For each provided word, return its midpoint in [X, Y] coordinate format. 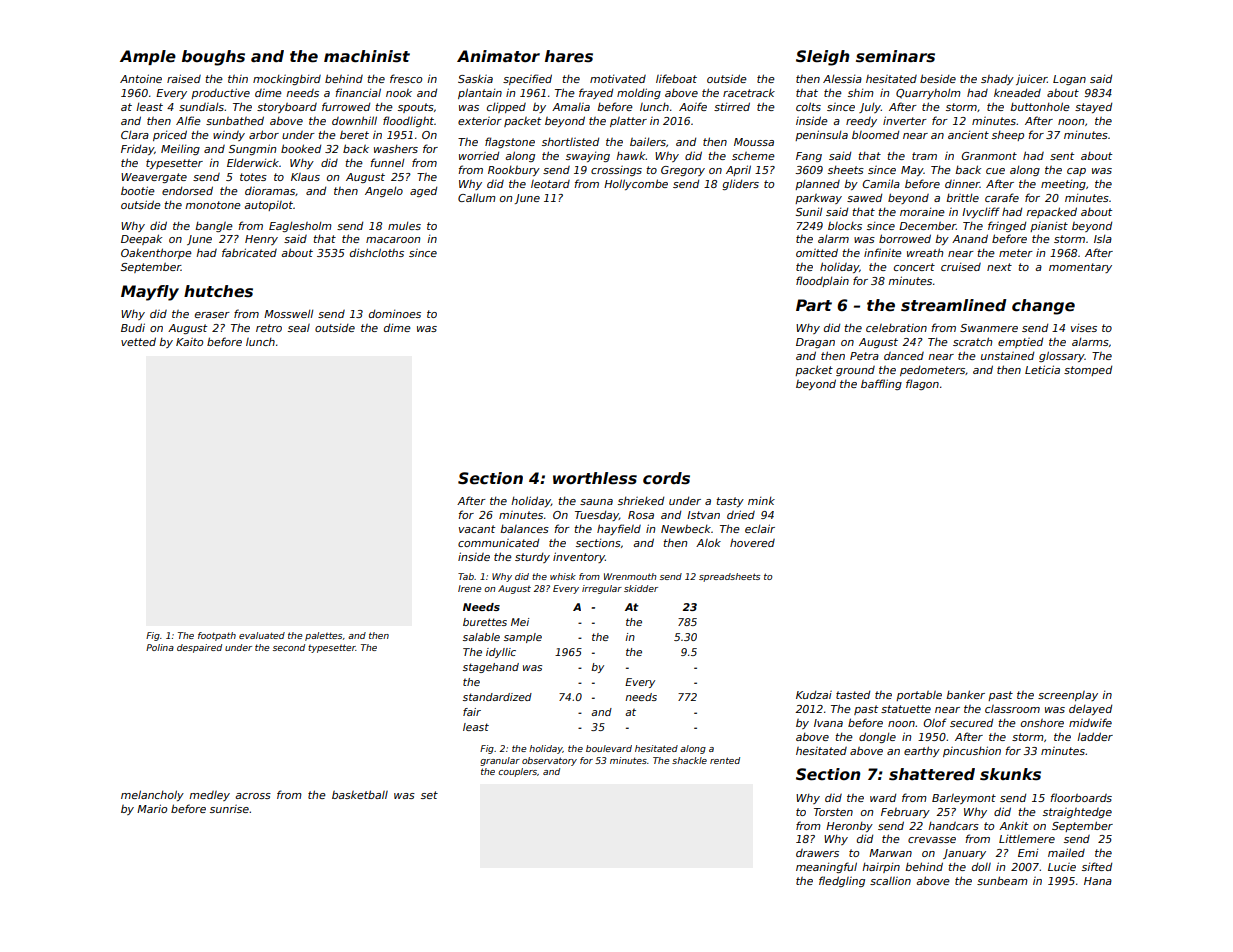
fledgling [842, 881]
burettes [485, 622]
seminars [895, 56]
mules [404, 225]
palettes [323, 636]
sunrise [229, 809]
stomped [1088, 370]
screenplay [1068, 696]
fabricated [249, 252]
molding [639, 93]
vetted [138, 341]
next [999, 267]
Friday [137, 149]
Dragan [815, 343]
